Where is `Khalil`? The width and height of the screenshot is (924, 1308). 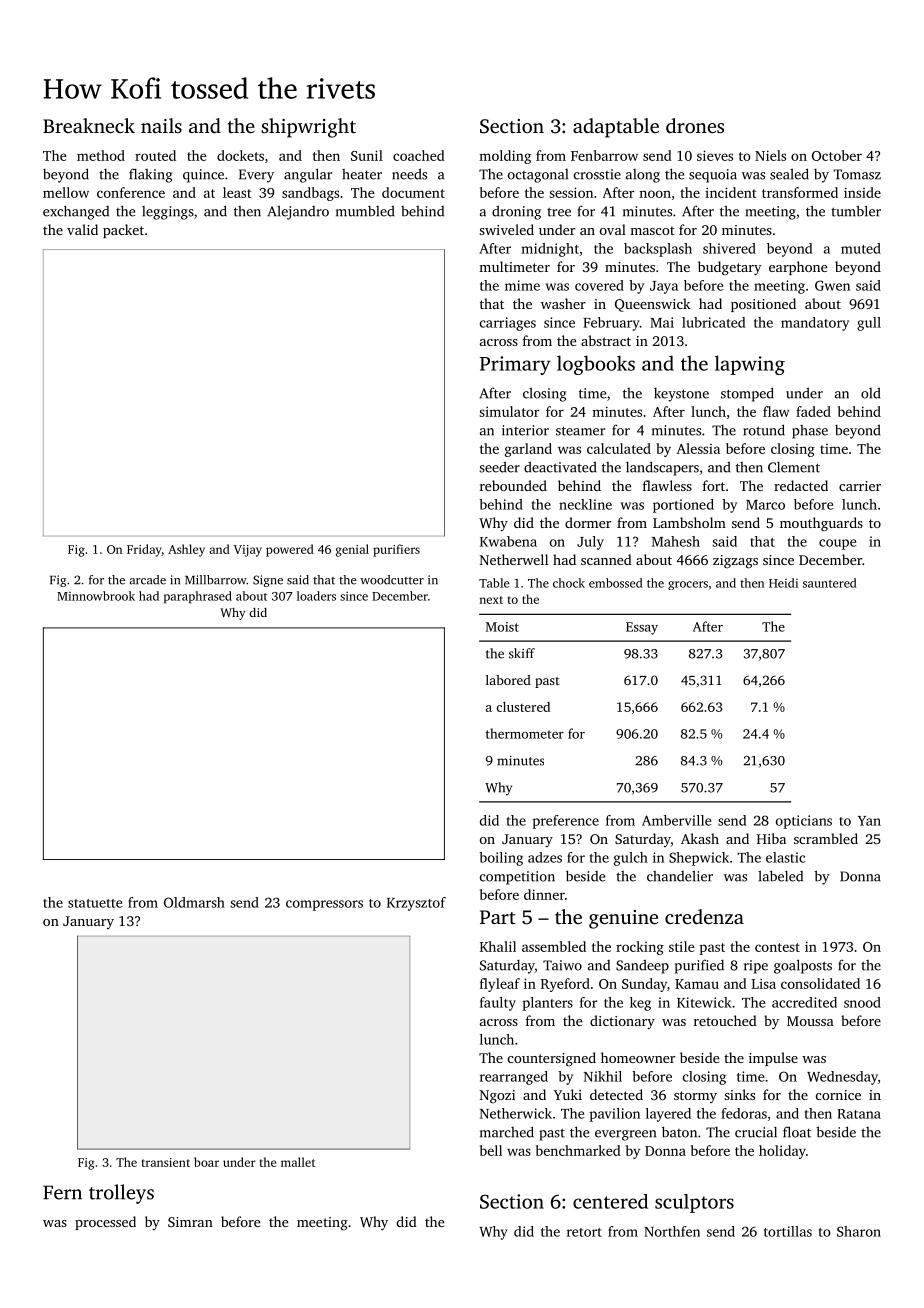 Khalil is located at coordinates (498, 946).
